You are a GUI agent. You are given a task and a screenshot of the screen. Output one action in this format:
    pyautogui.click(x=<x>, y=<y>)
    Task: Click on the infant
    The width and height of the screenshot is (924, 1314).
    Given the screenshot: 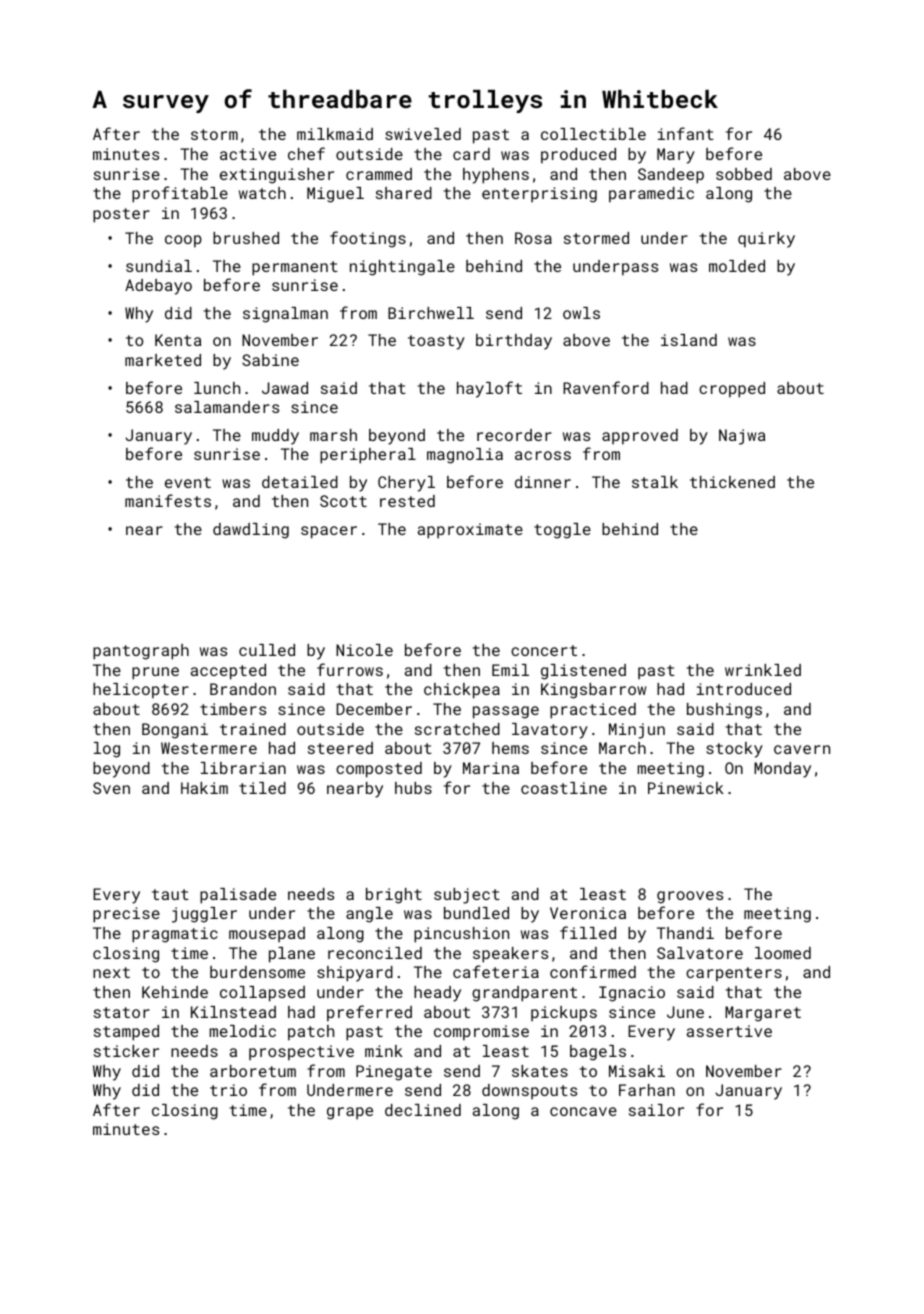 What is the action you would take?
    pyautogui.click(x=686, y=133)
